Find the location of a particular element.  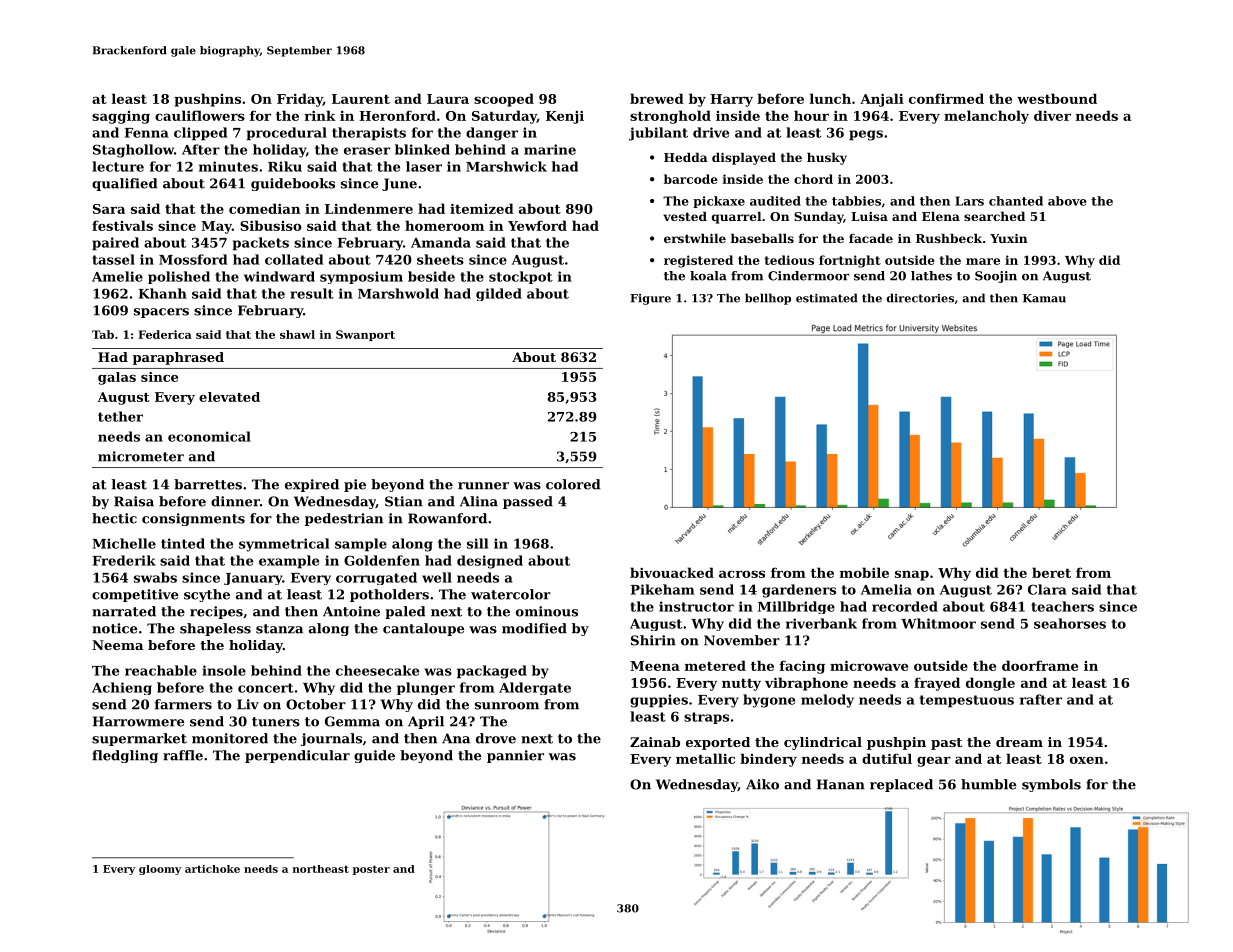

elevated is located at coordinates (229, 397).
